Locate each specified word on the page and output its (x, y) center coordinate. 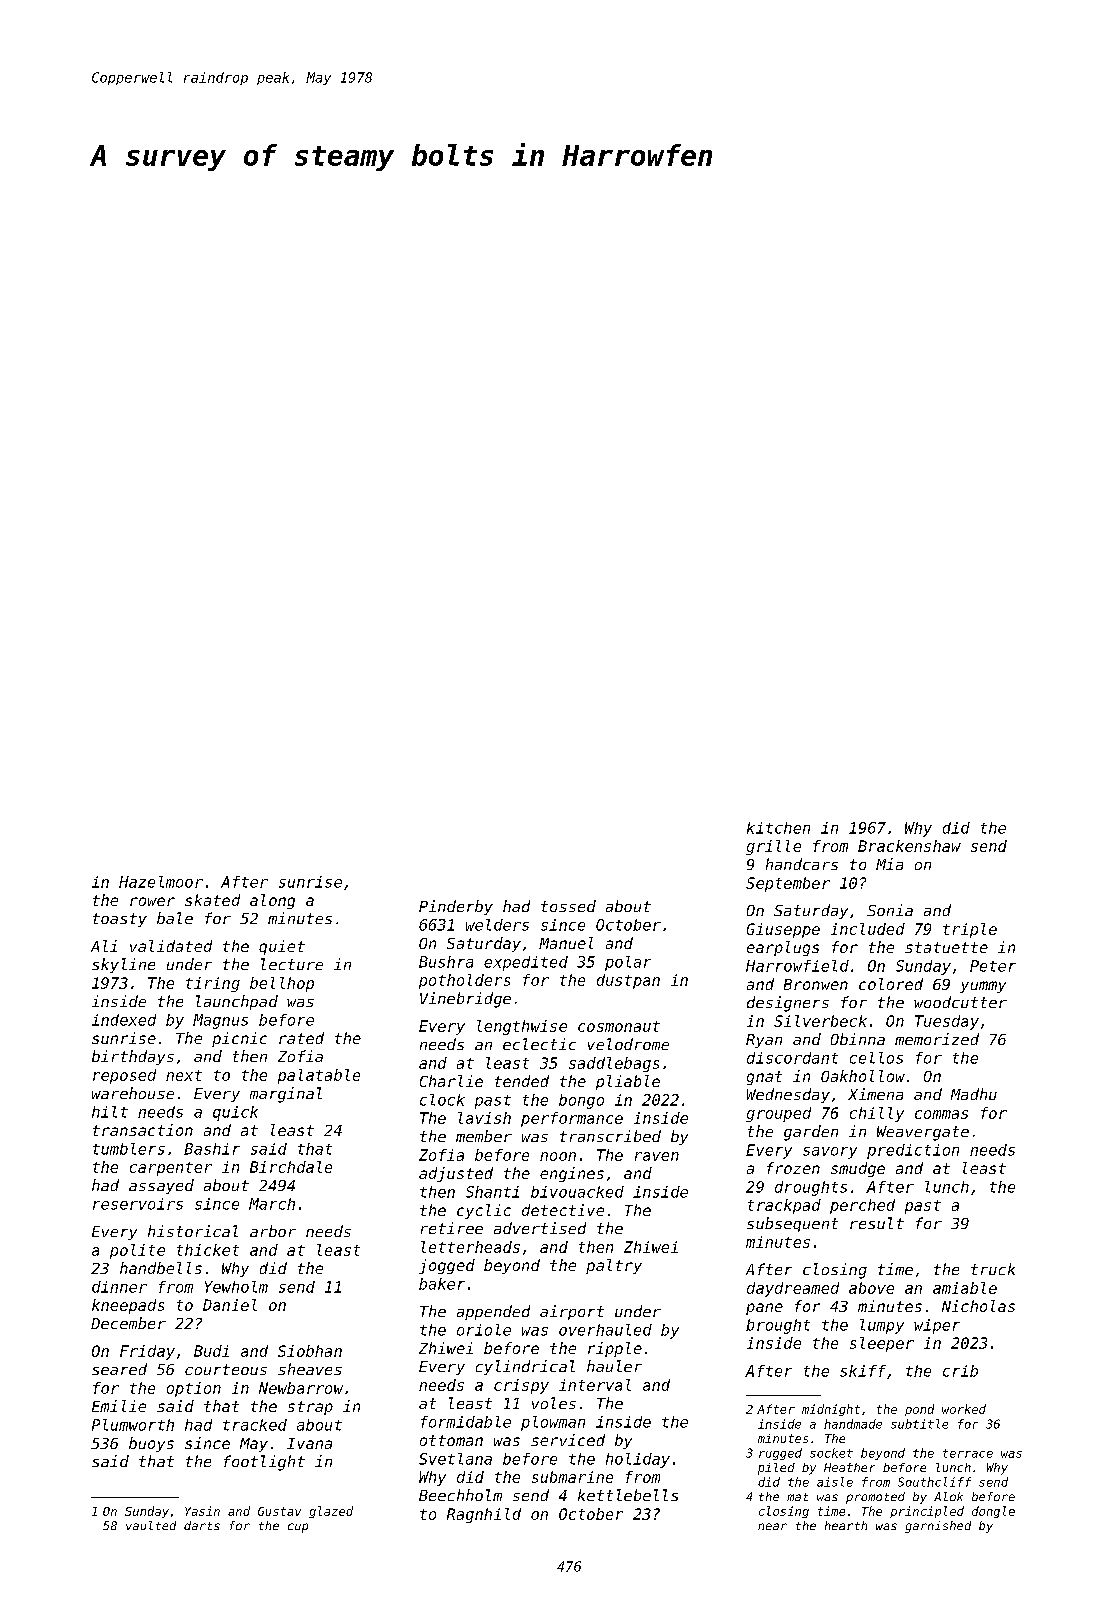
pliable (628, 1082)
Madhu (974, 1094)
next (184, 1075)
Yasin (202, 1511)
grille (773, 847)
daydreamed (793, 1289)
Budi (211, 1351)
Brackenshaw (909, 846)
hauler (614, 1366)
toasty (120, 920)
